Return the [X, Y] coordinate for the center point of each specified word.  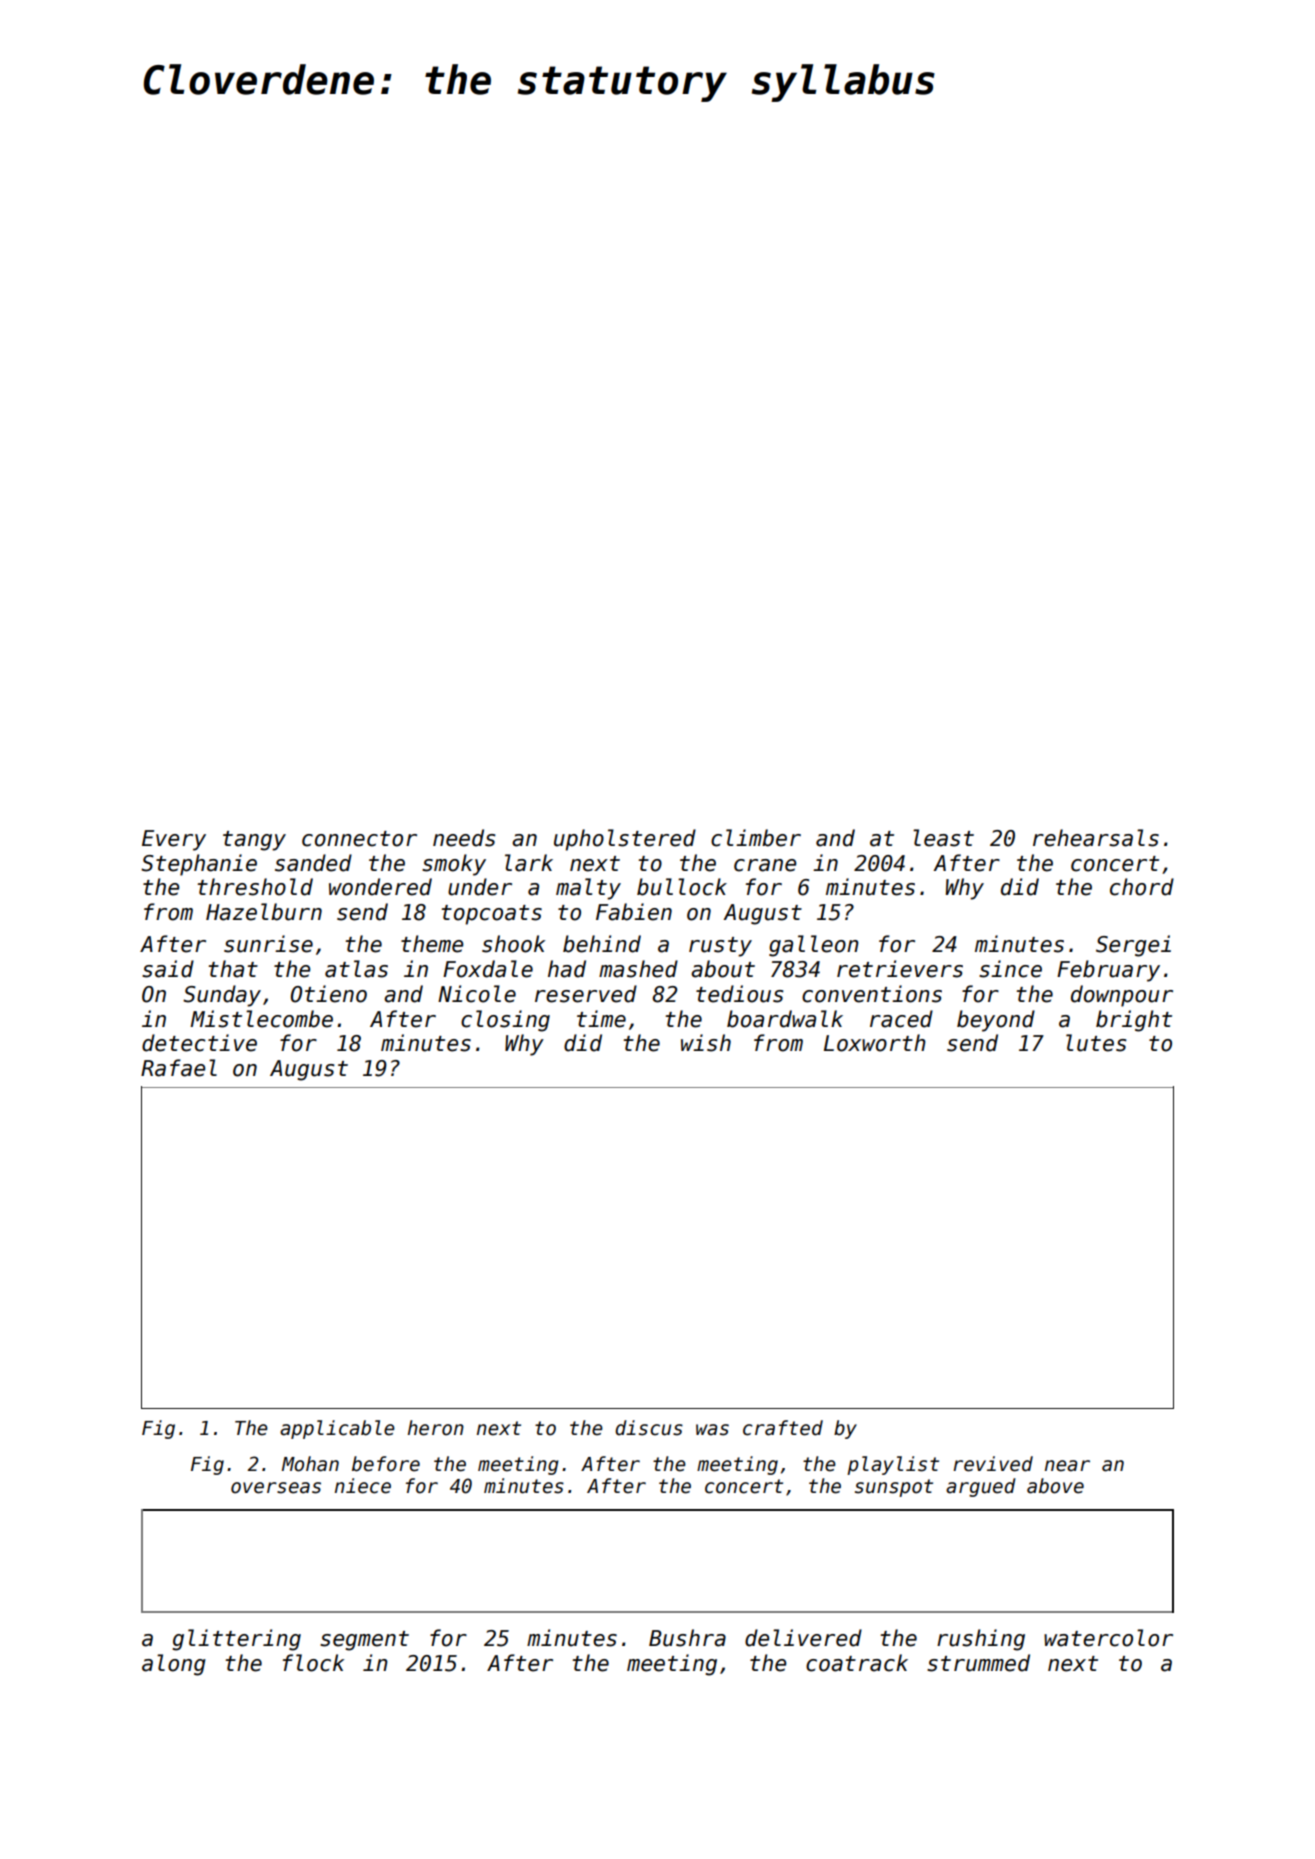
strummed [978, 1663]
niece [363, 1486]
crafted [783, 1428]
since [1010, 969]
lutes [1096, 1043]
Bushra [687, 1638]
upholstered [625, 840]
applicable [337, 1429]
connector [359, 839]
